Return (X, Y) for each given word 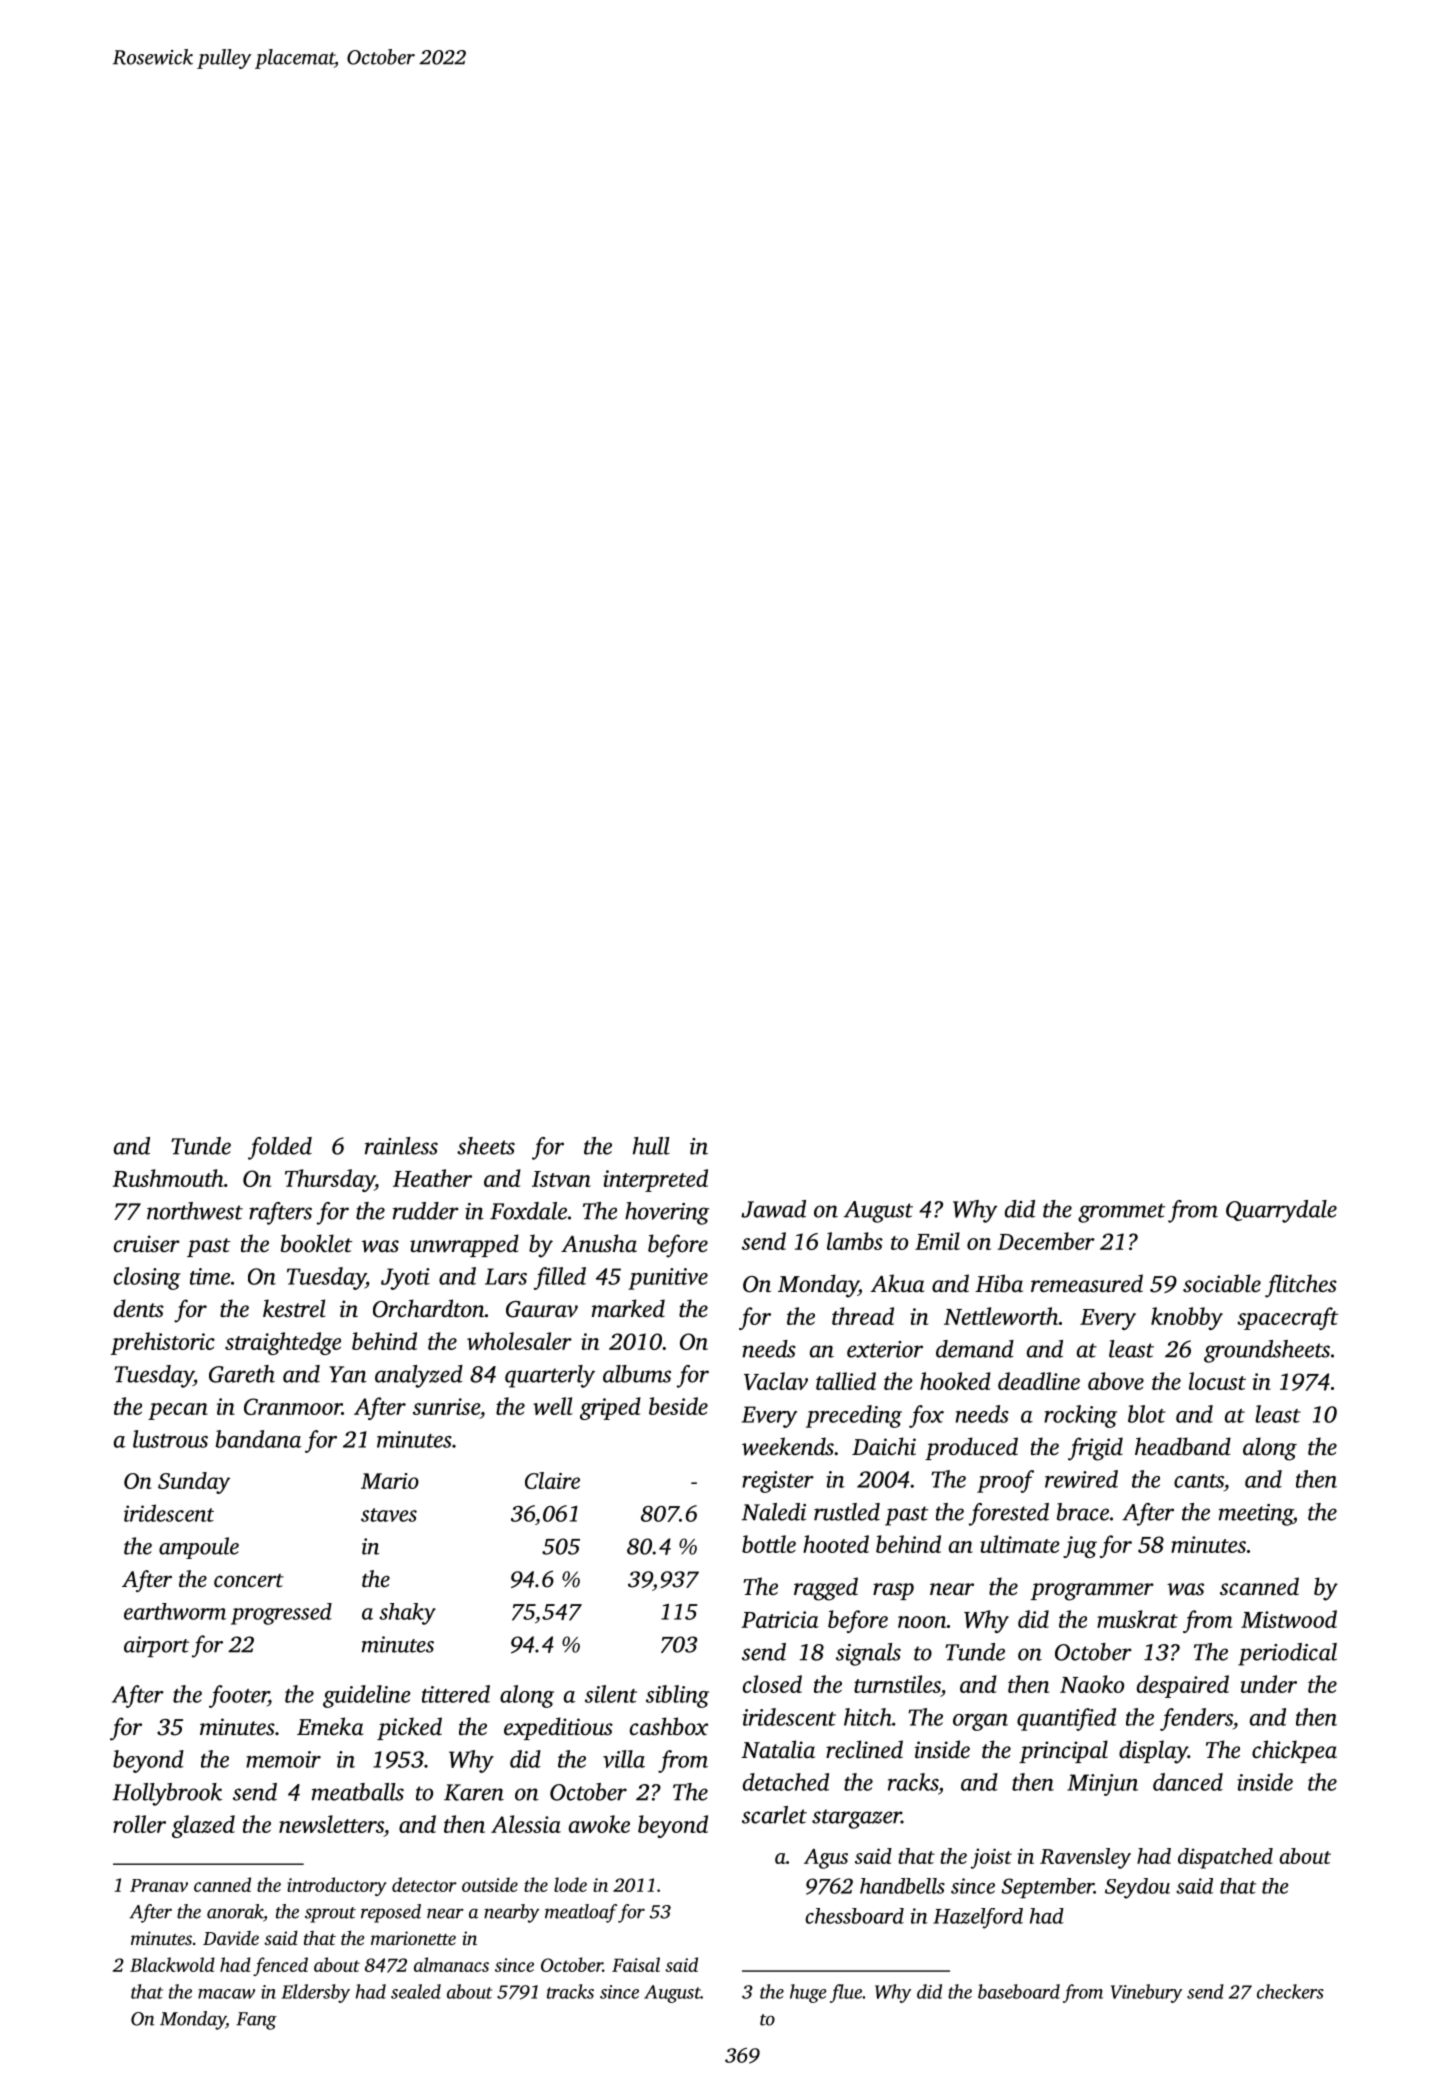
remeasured (1087, 1283)
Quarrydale (1281, 1211)
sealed (416, 1991)
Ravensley (1085, 1858)
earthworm (175, 1611)
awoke (599, 1824)
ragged (826, 1589)
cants (1199, 1481)
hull (651, 1146)
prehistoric (163, 1343)
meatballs (358, 1792)
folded (280, 1148)
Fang (256, 2021)
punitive (668, 1279)
